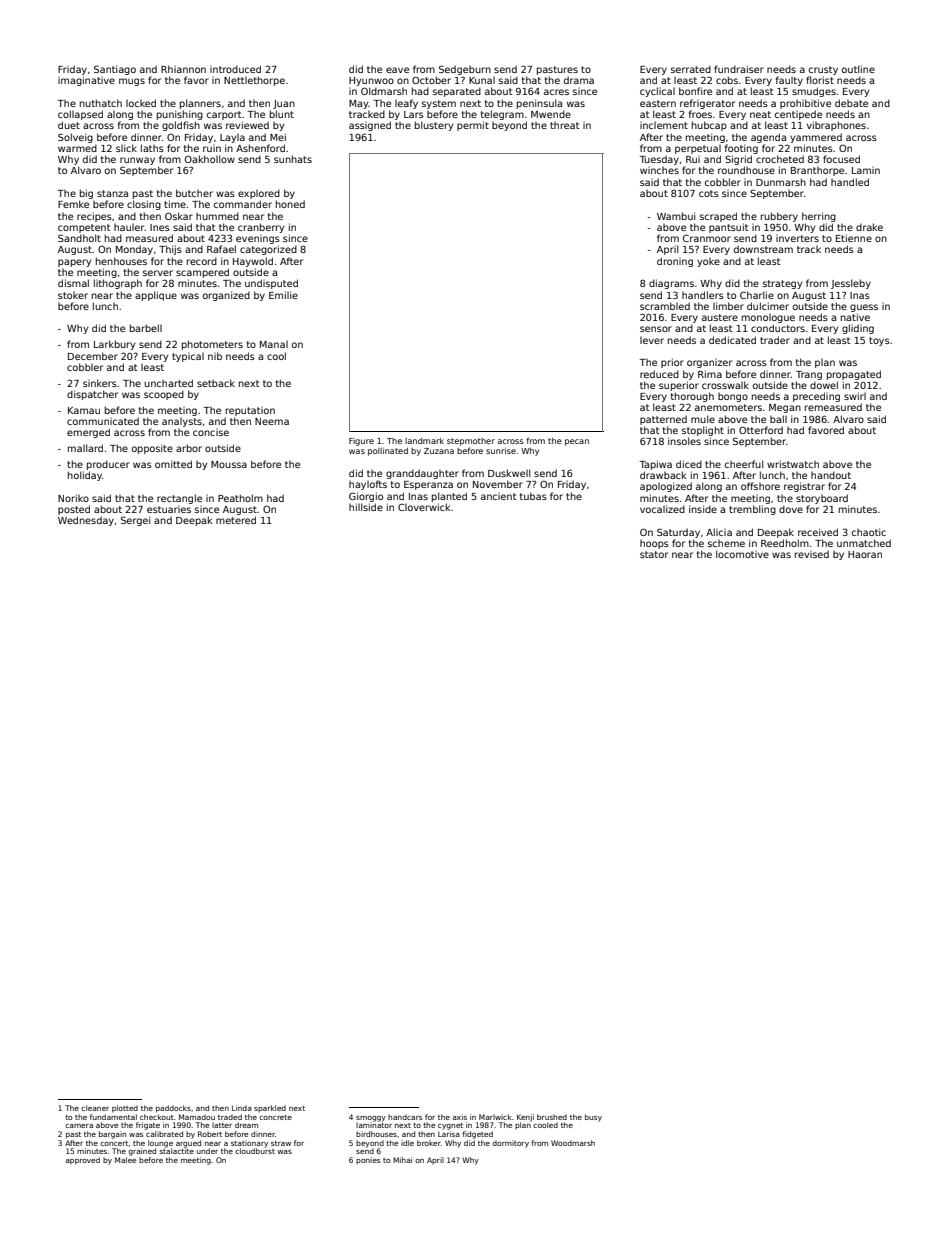 The width and height of the image is (952, 1233). I want to click on handcars, so click(405, 1117).
